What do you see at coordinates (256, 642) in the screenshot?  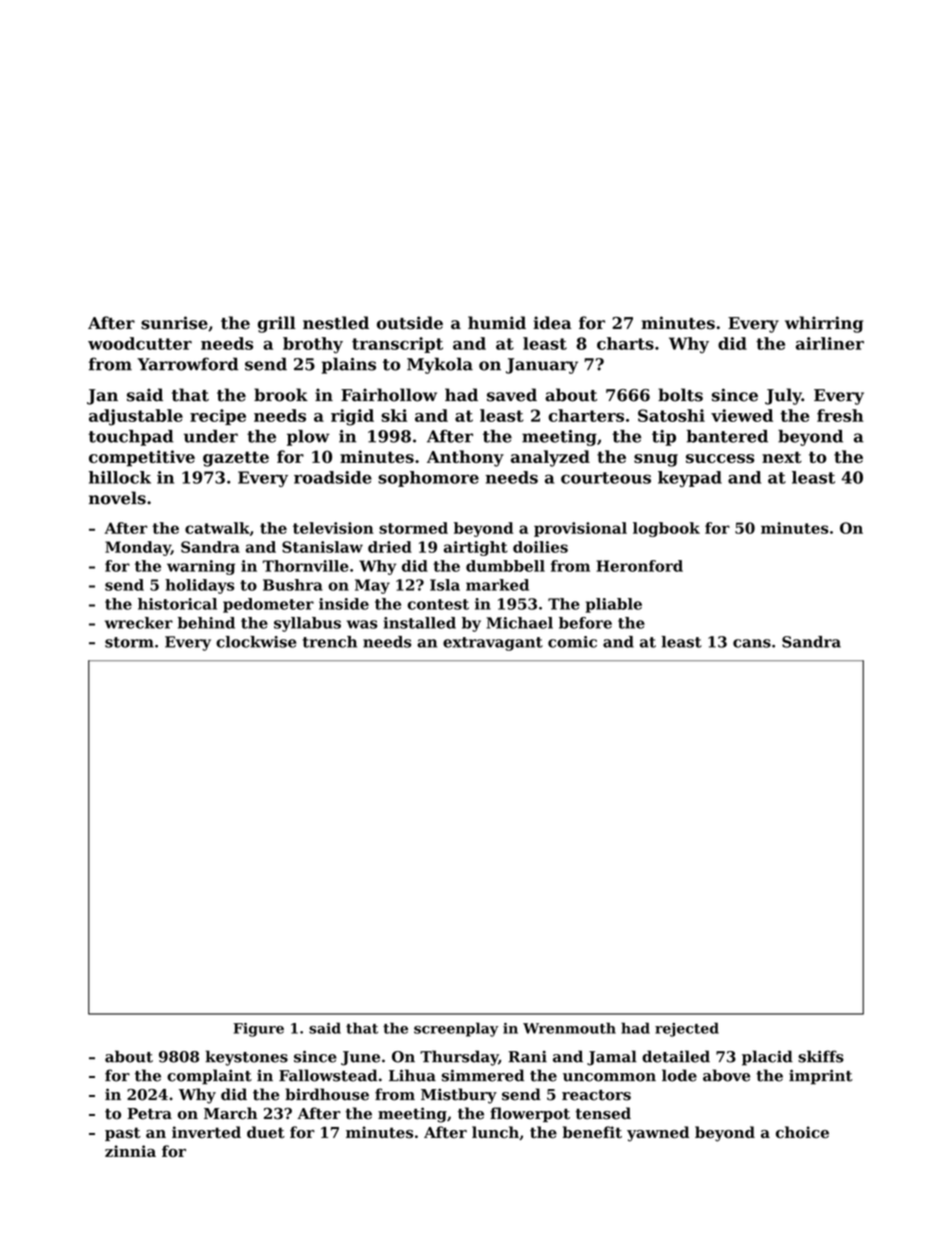 I see `clockwise` at bounding box center [256, 642].
